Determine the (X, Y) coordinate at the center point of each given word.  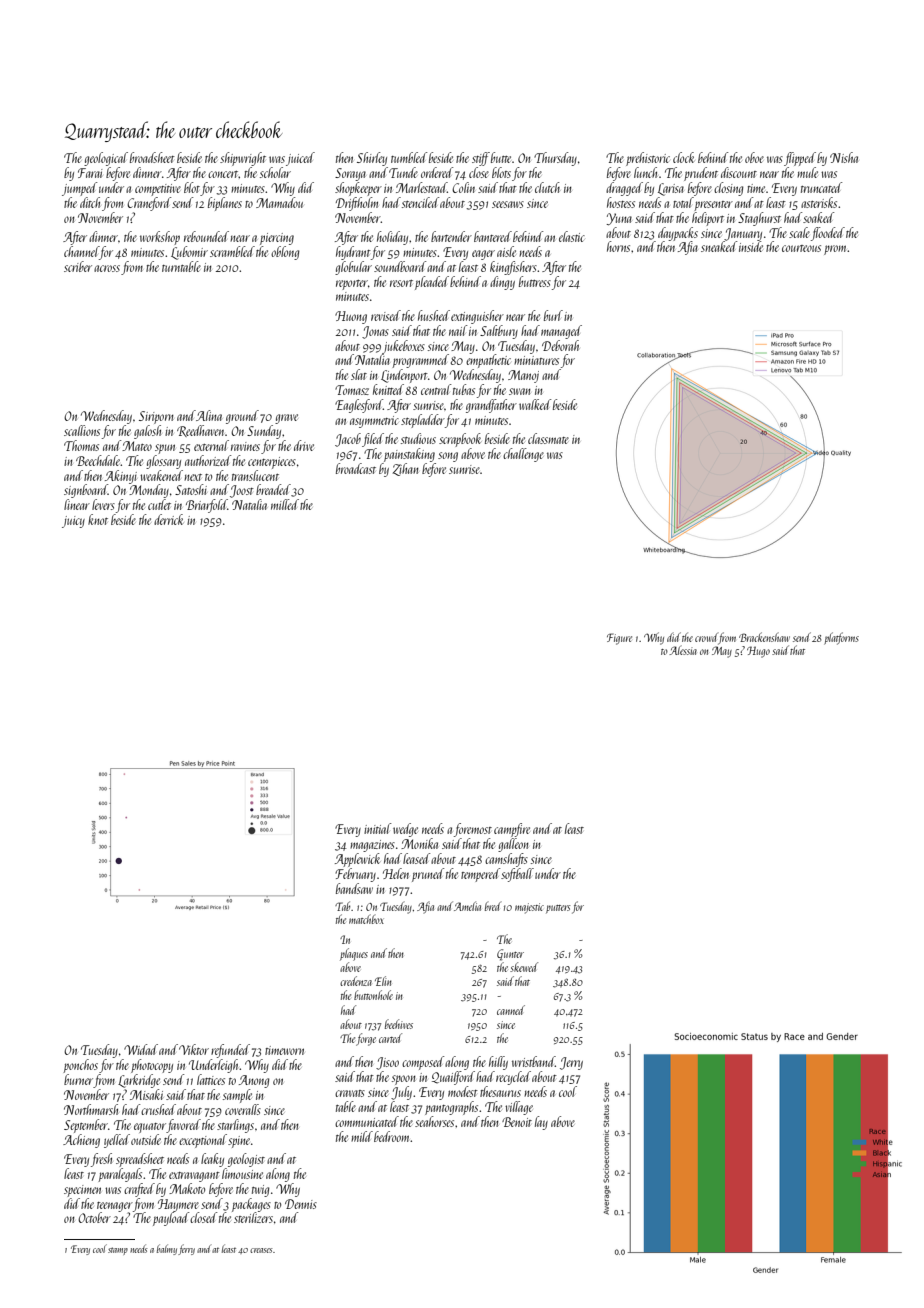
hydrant (353, 253)
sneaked (719, 246)
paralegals (120, 1175)
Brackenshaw (764, 637)
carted (390, 1038)
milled (285, 504)
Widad (141, 1049)
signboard (86, 491)
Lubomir (189, 253)
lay (541, 1123)
